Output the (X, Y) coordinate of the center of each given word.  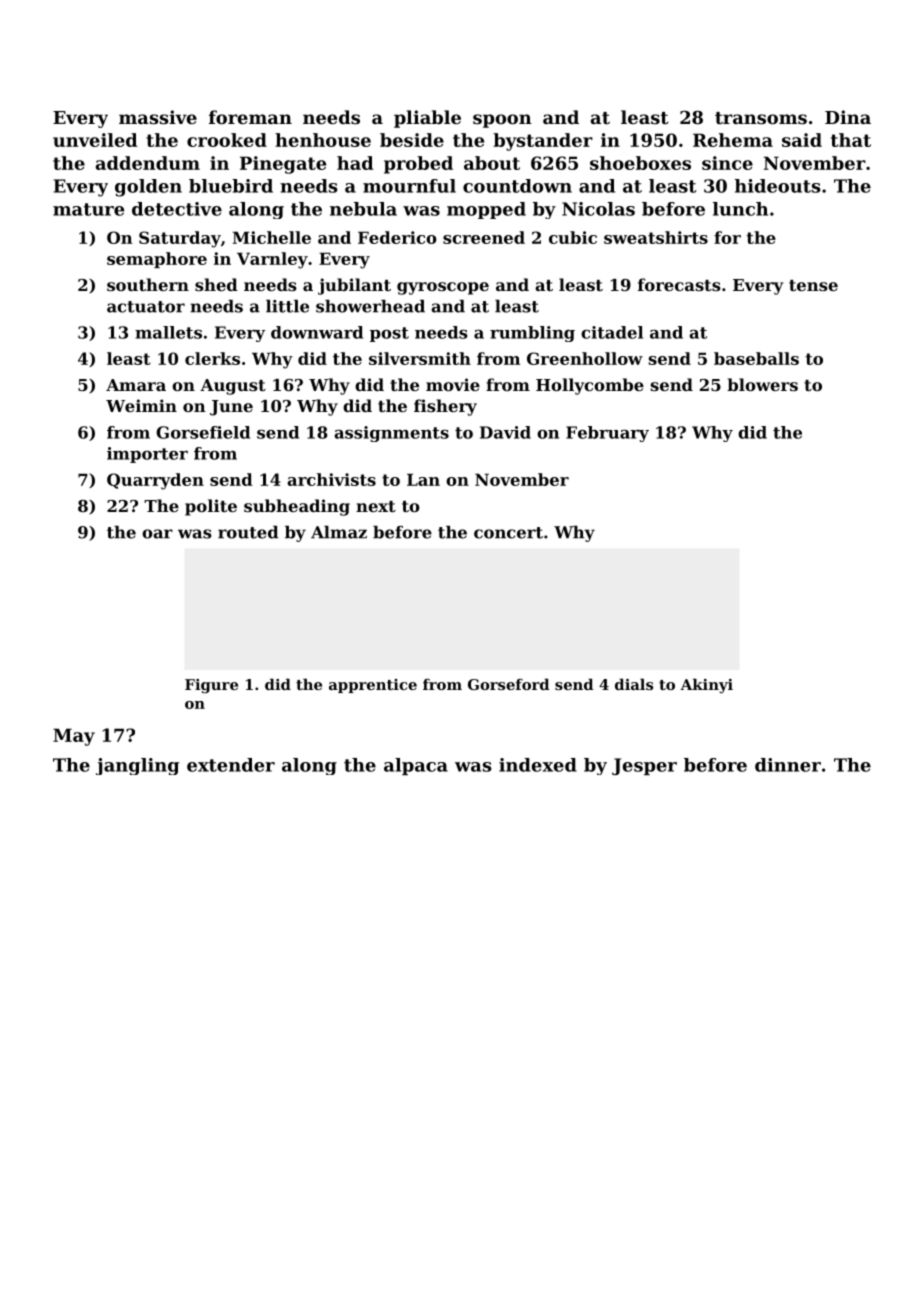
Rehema (733, 140)
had (355, 163)
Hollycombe (590, 386)
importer (147, 455)
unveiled (95, 140)
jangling (137, 766)
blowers (762, 384)
